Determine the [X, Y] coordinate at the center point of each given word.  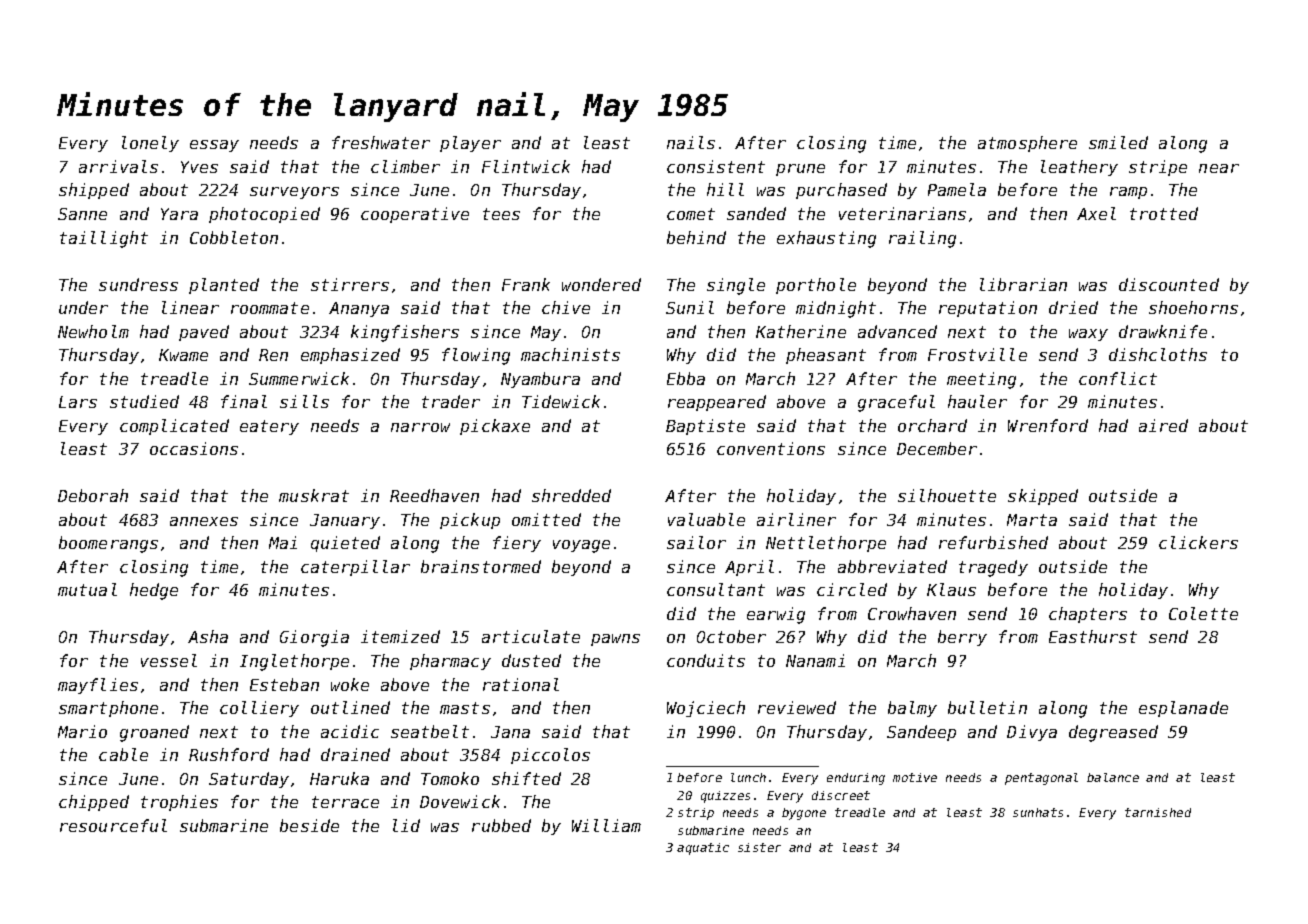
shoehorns [1193, 307]
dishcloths [1158, 354]
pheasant [826, 356]
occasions [194, 448]
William [606, 825]
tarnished [1158, 812]
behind [696, 237]
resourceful [113, 825]
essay [214, 146]
